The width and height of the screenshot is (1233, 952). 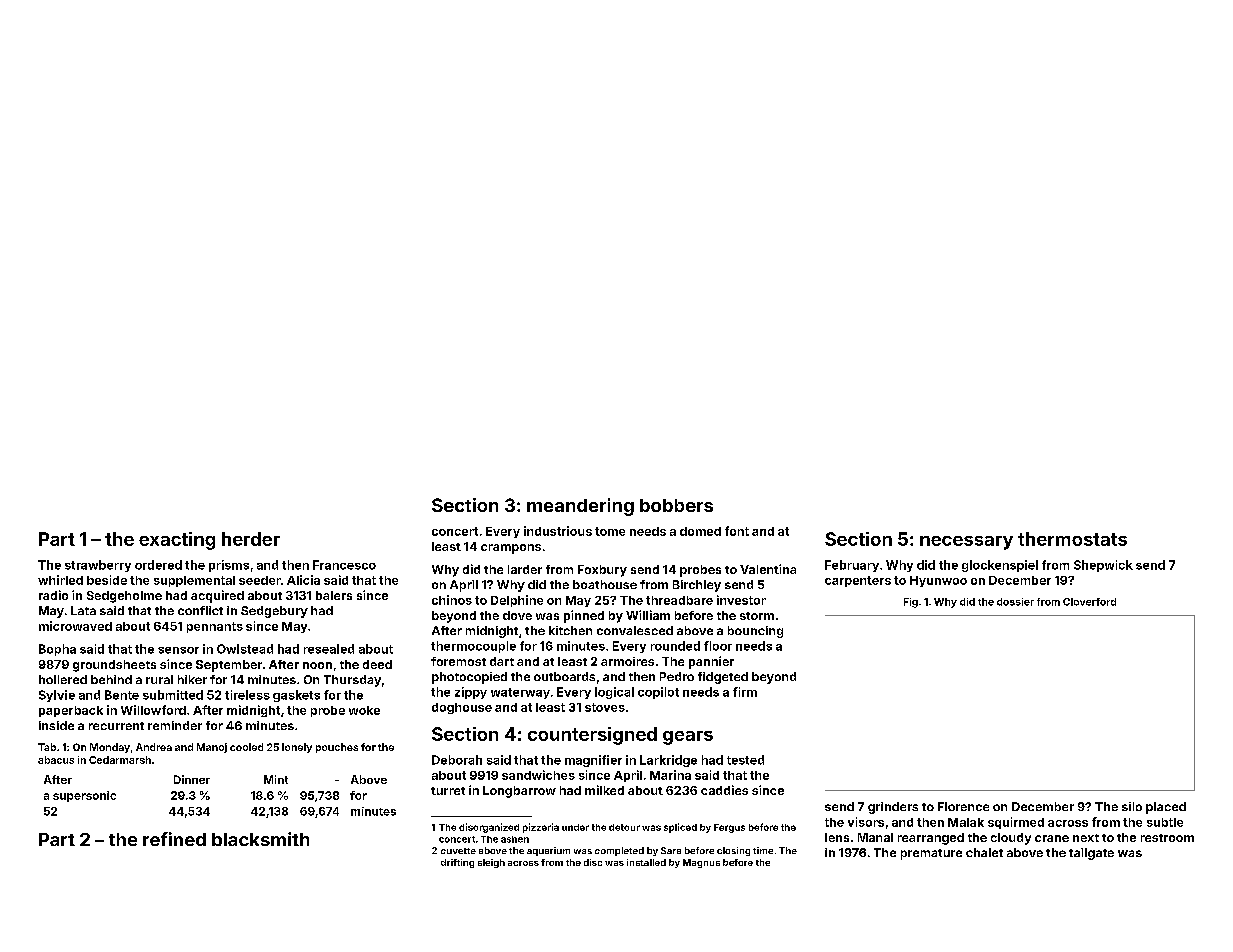 I want to click on tailgate, so click(x=1091, y=854).
